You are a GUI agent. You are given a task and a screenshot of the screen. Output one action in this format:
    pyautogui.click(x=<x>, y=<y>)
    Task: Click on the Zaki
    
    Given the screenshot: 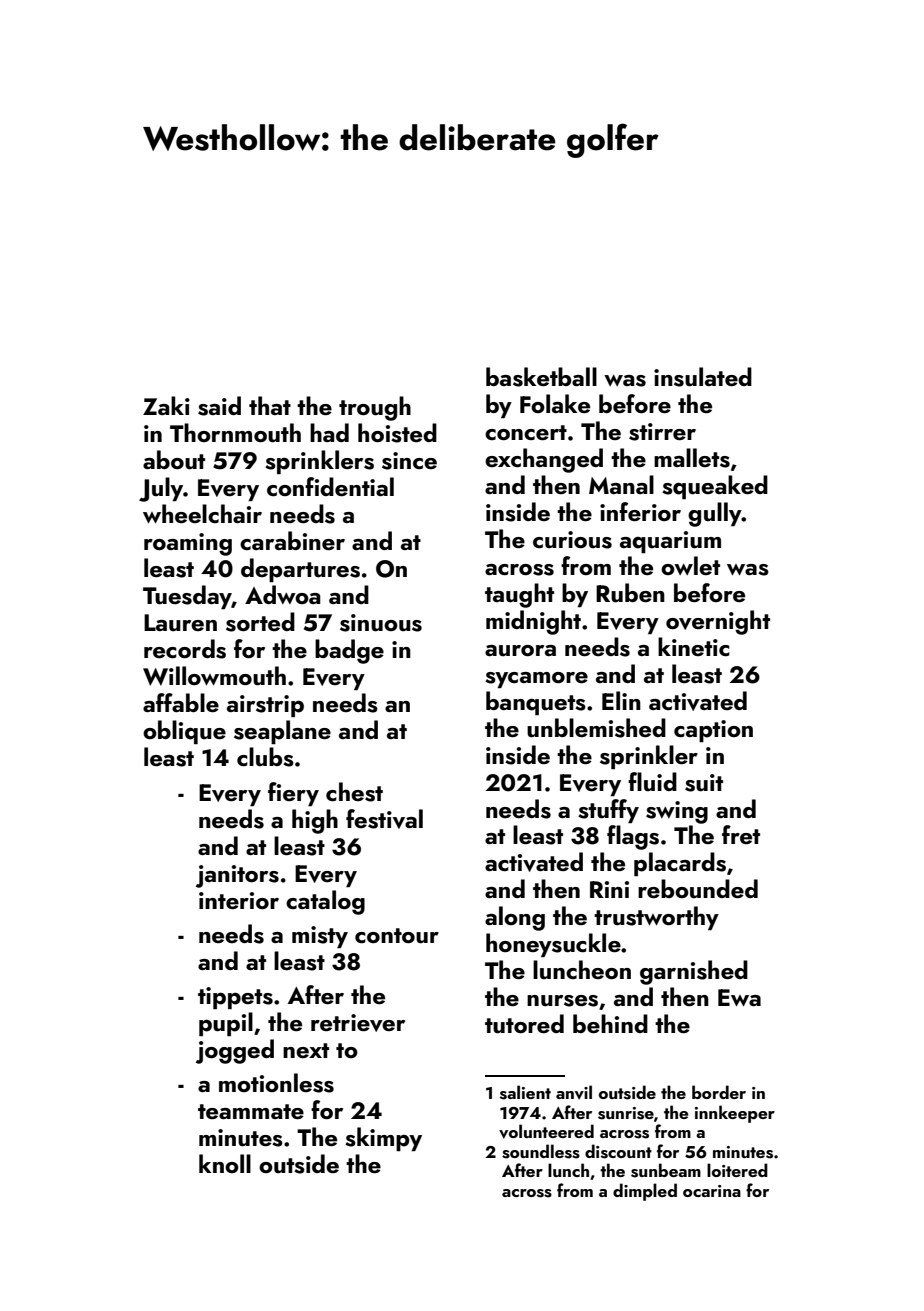 What is the action you would take?
    pyautogui.click(x=166, y=405)
